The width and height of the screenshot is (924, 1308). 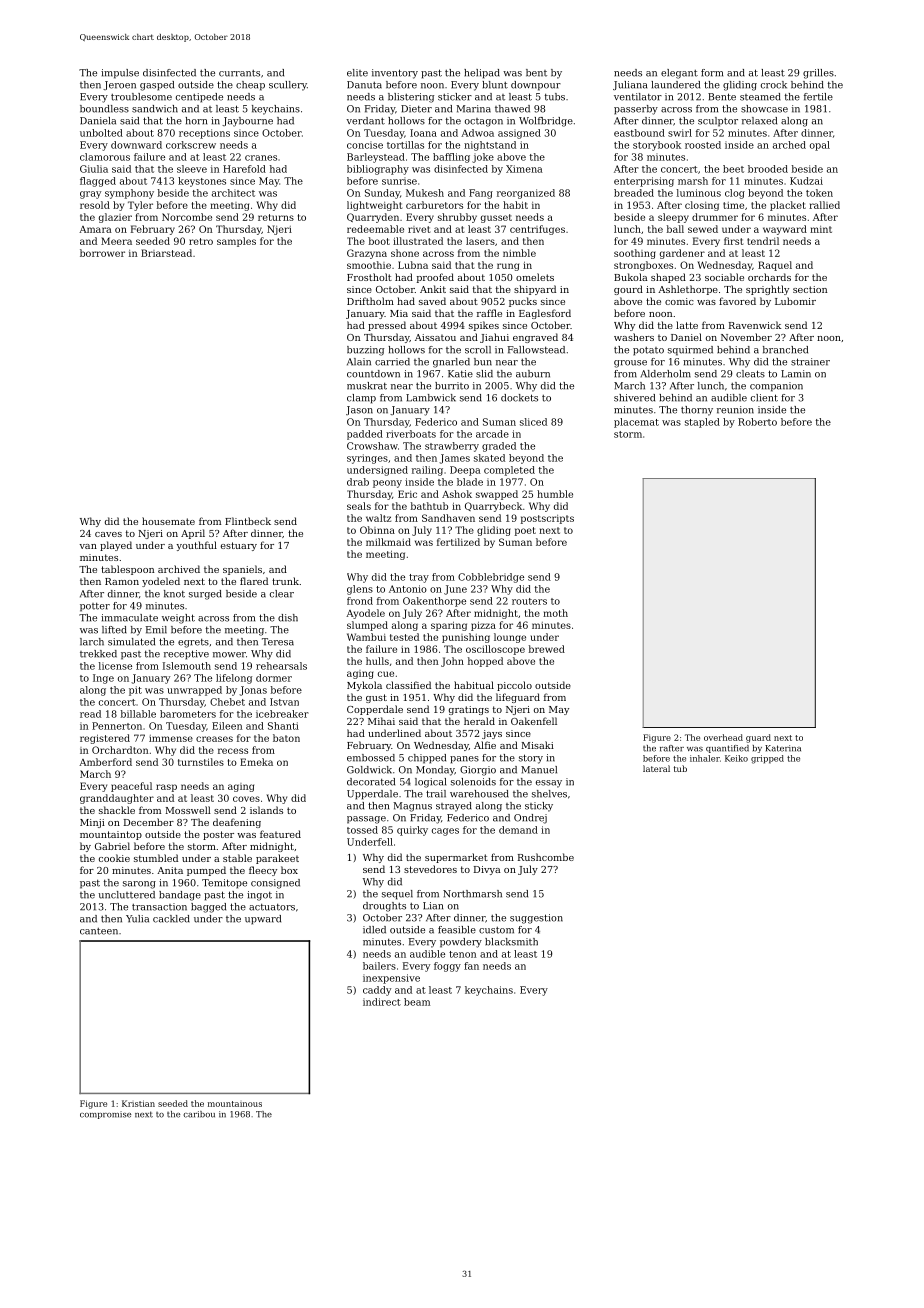 What do you see at coordinates (469, 710) in the screenshot?
I see `gratings` at bounding box center [469, 710].
